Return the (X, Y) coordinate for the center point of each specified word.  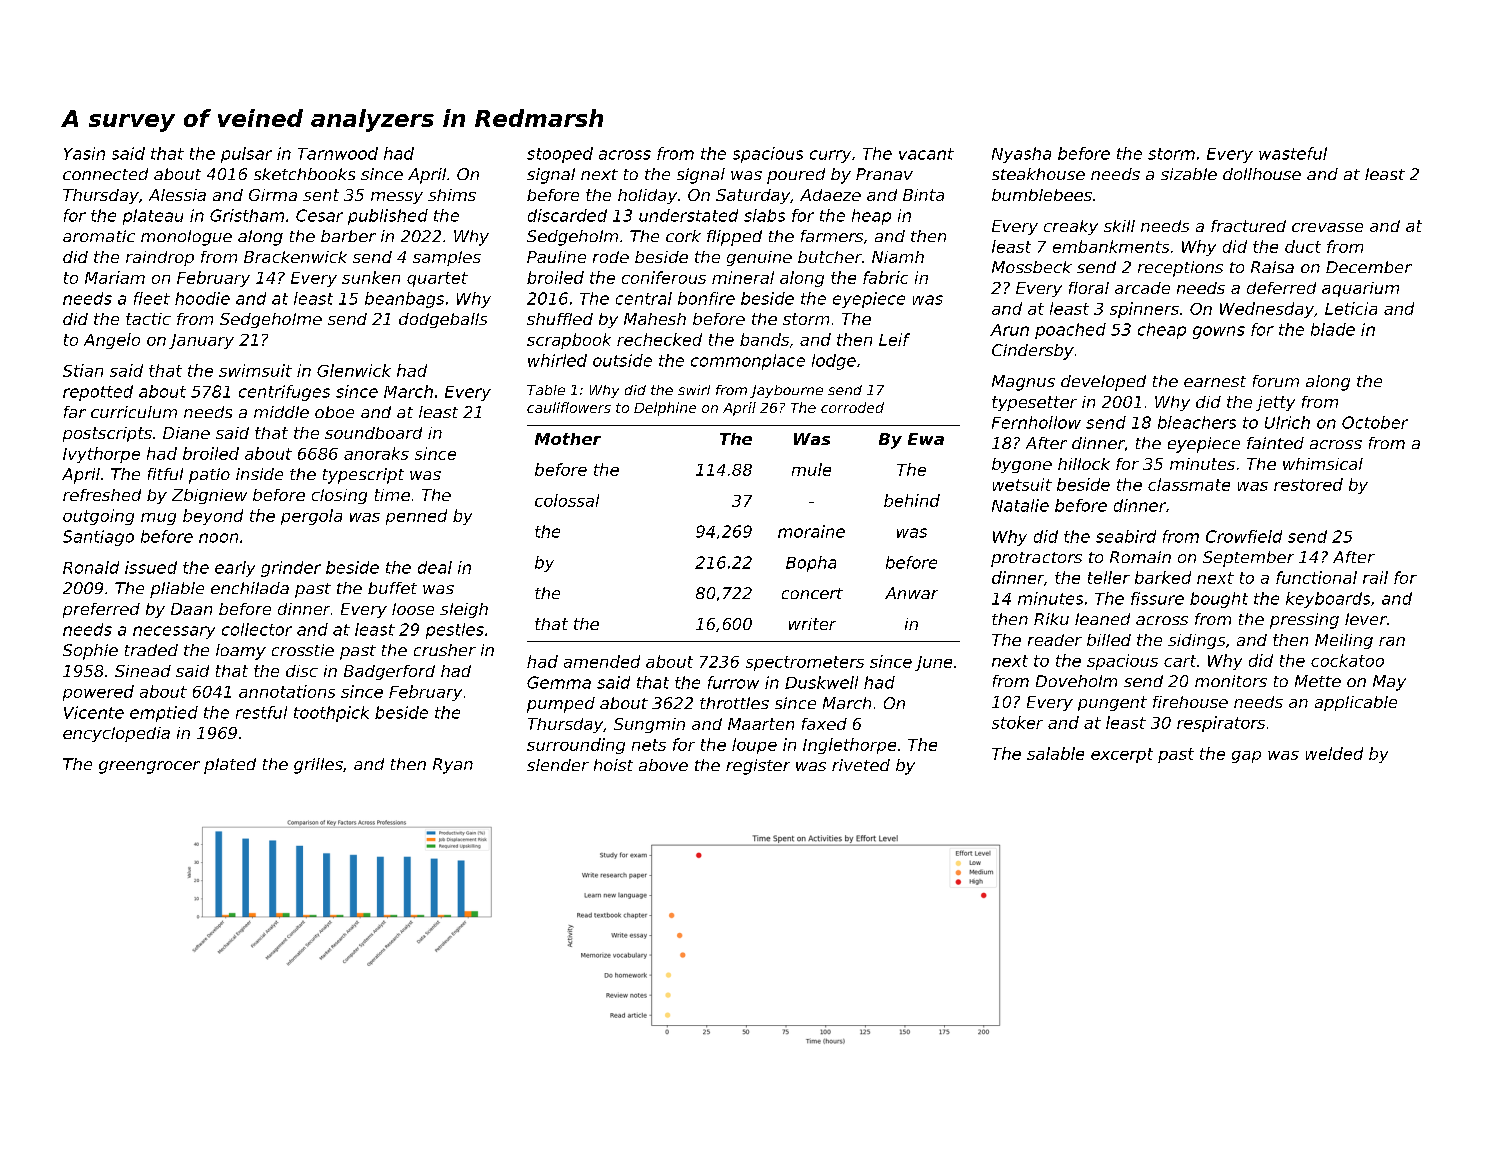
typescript (363, 476)
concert (812, 593)
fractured (1248, 226)
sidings (1196, 641)
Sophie (90, 652)
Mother (568, 439)
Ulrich (1287, 422)
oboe (334, 412)
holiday (647, 196)
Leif (894, 339)
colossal (567, 500)
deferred (1281, 288)
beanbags (404, 300)
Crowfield (1244, 536)
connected (105, 174)
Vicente (94, 712)
